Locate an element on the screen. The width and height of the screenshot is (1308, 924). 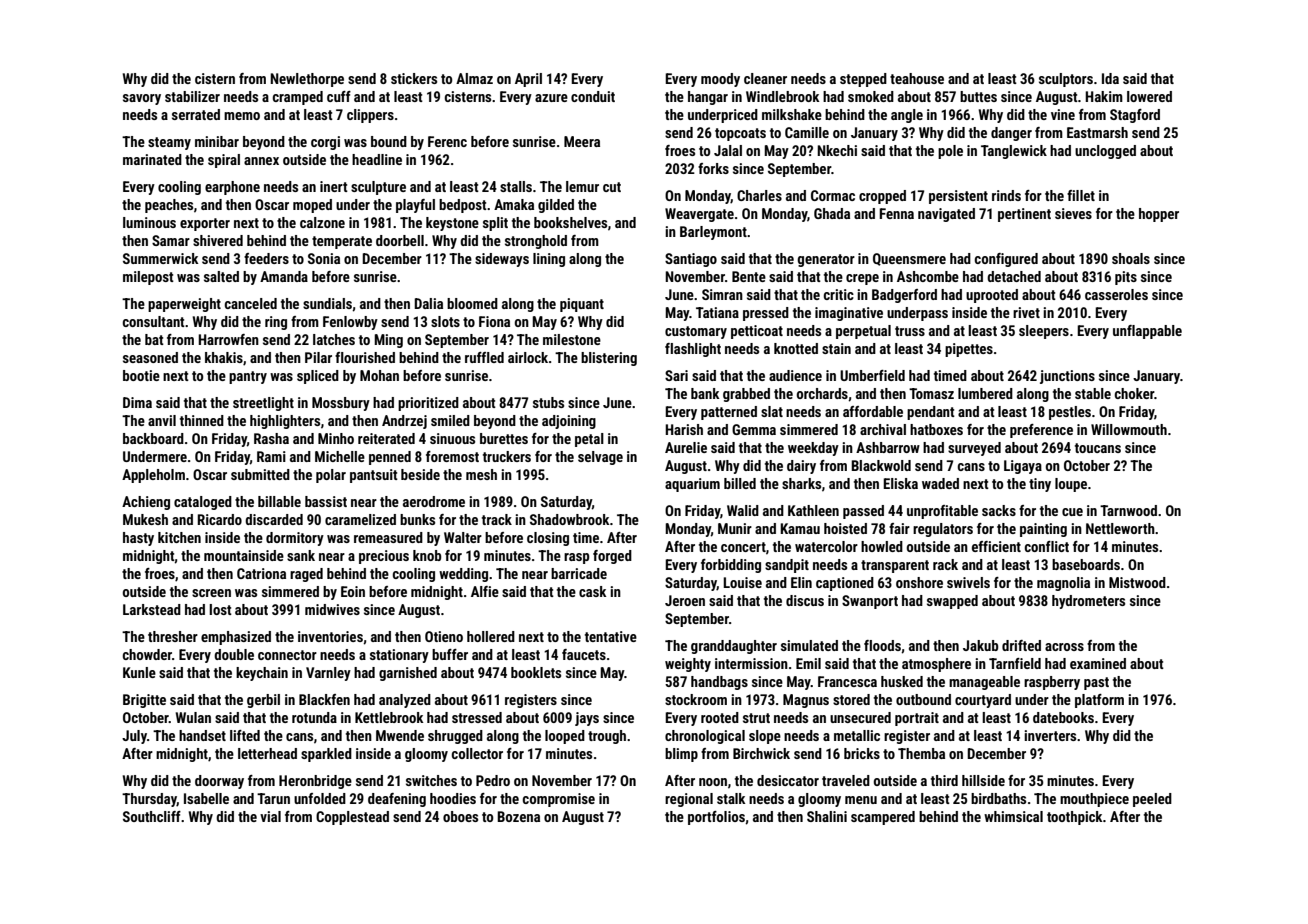
cropped is located at coordinates (882, 197).
